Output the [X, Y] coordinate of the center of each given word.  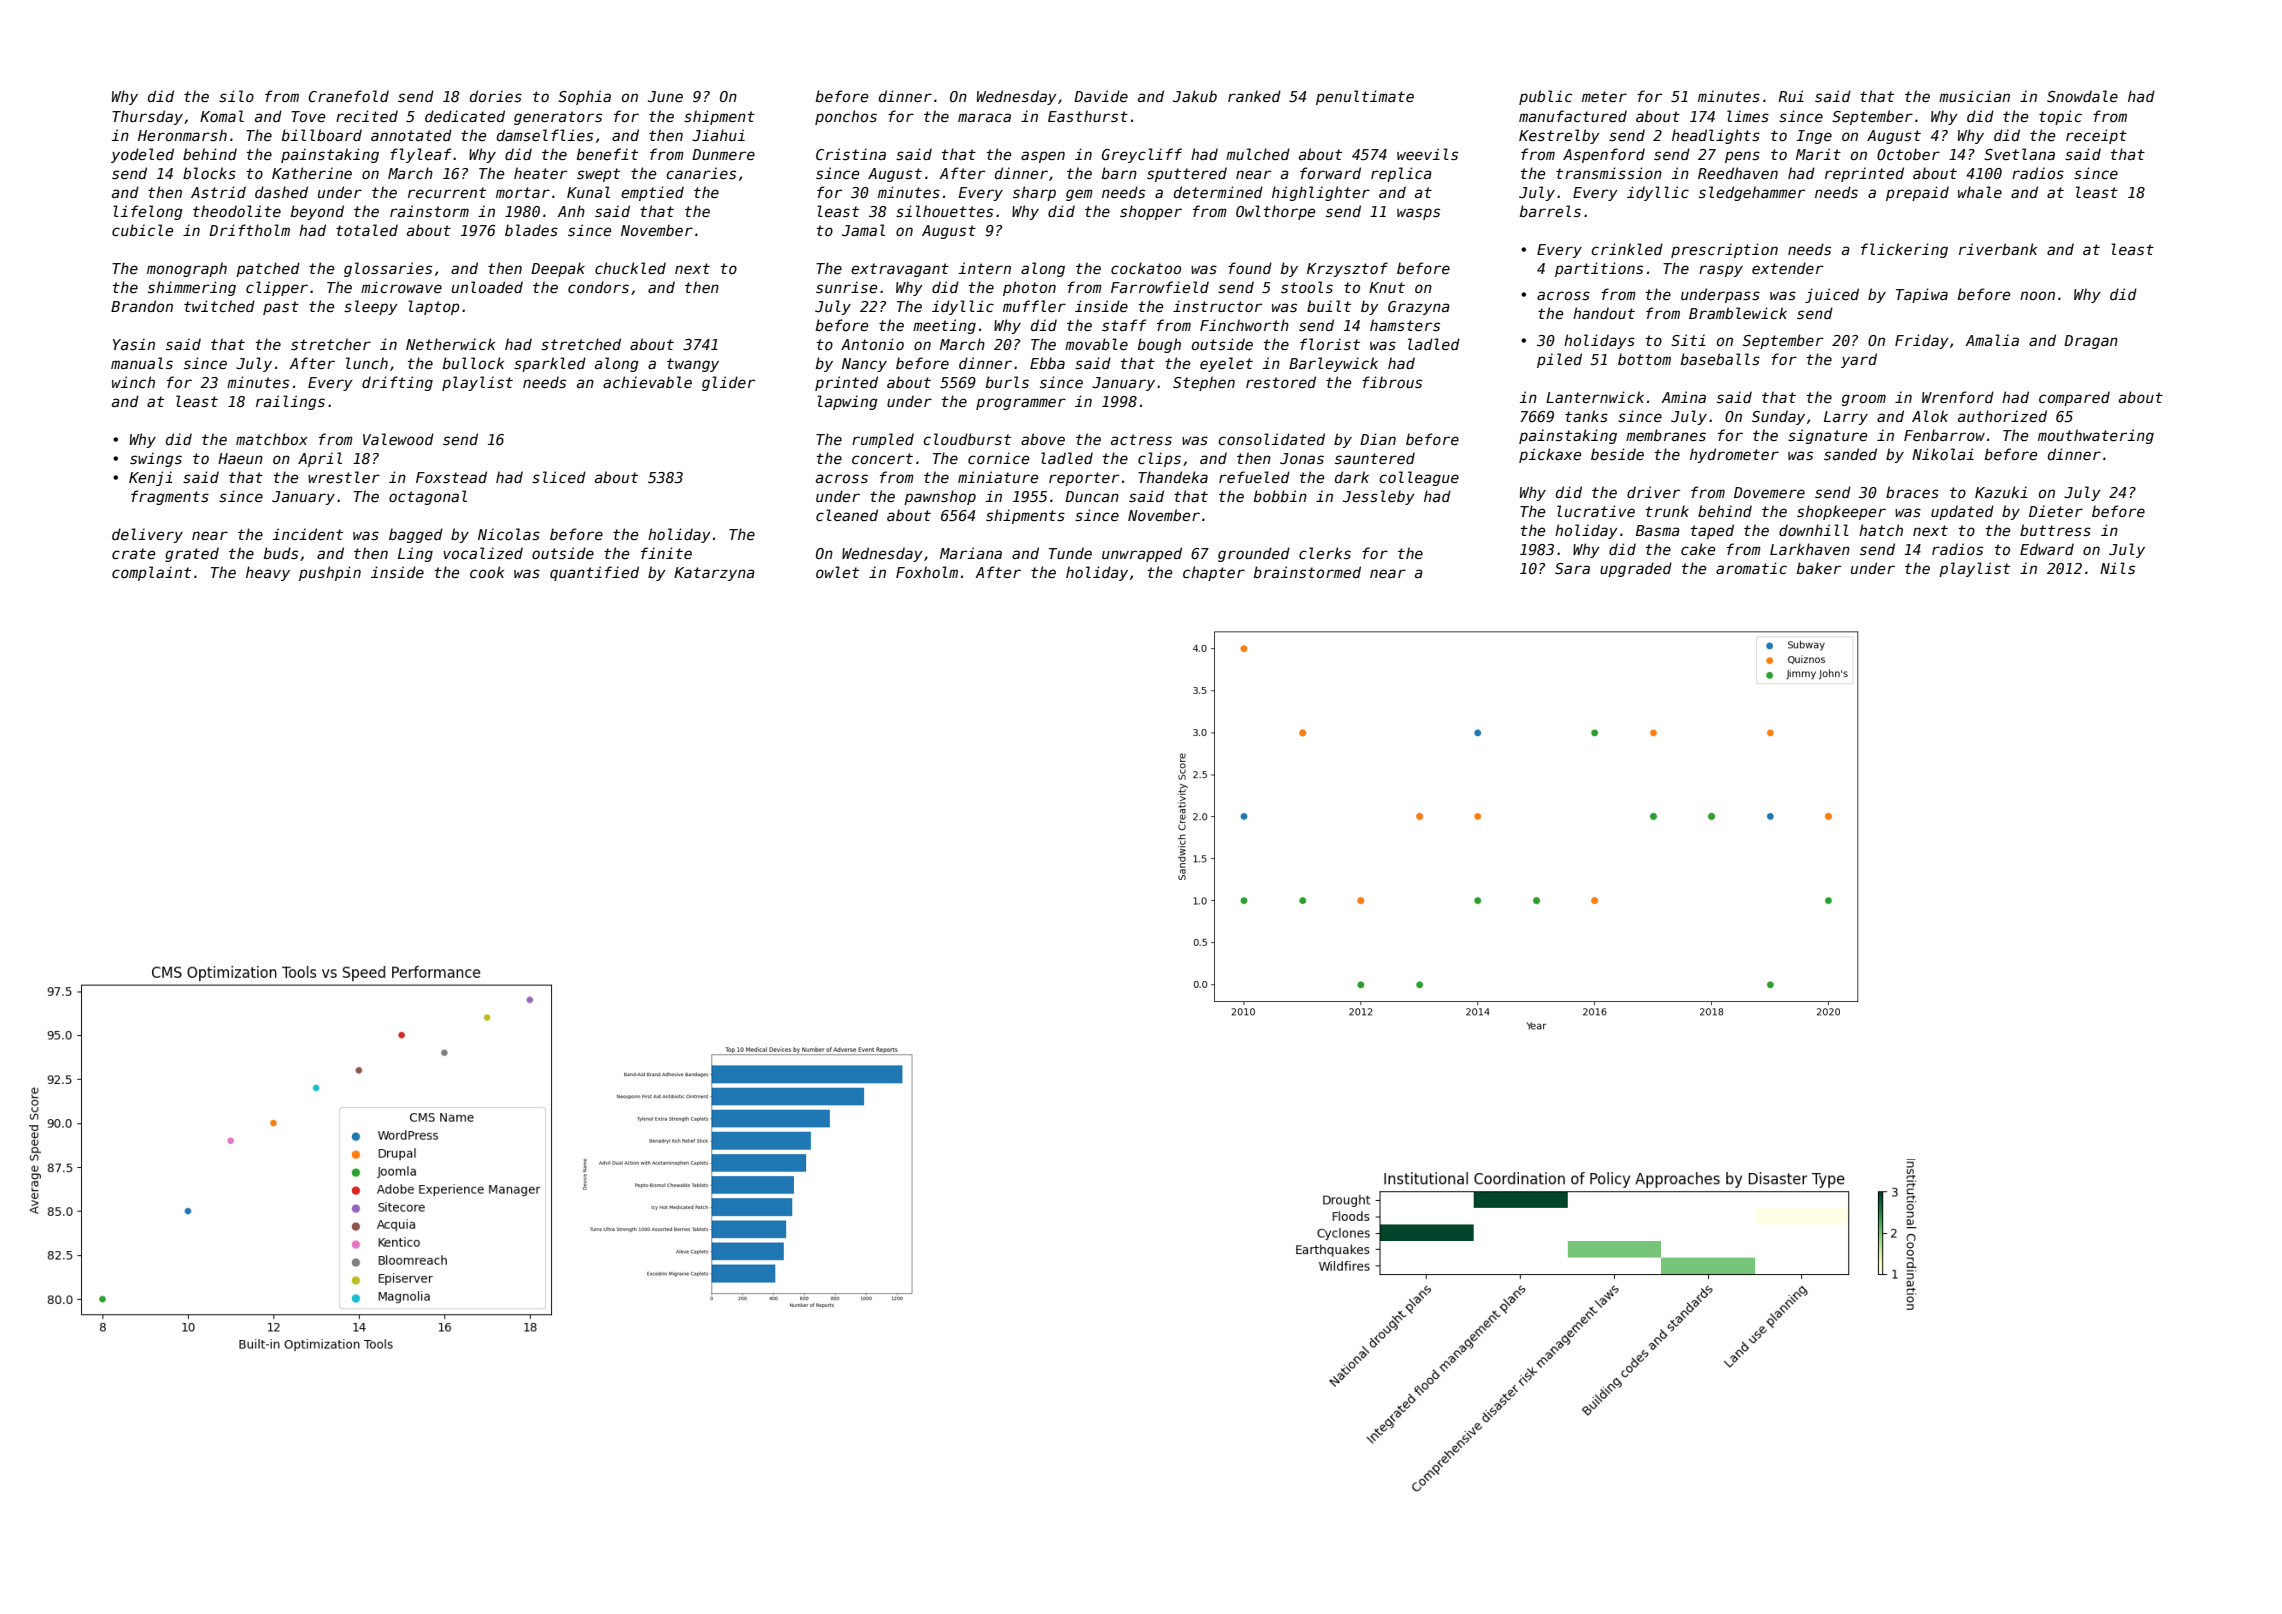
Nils [2117, 568]
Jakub [1195, 96]
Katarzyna [714, 574]
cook [487, 572]
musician [1974, 96]
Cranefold [348, 96]
